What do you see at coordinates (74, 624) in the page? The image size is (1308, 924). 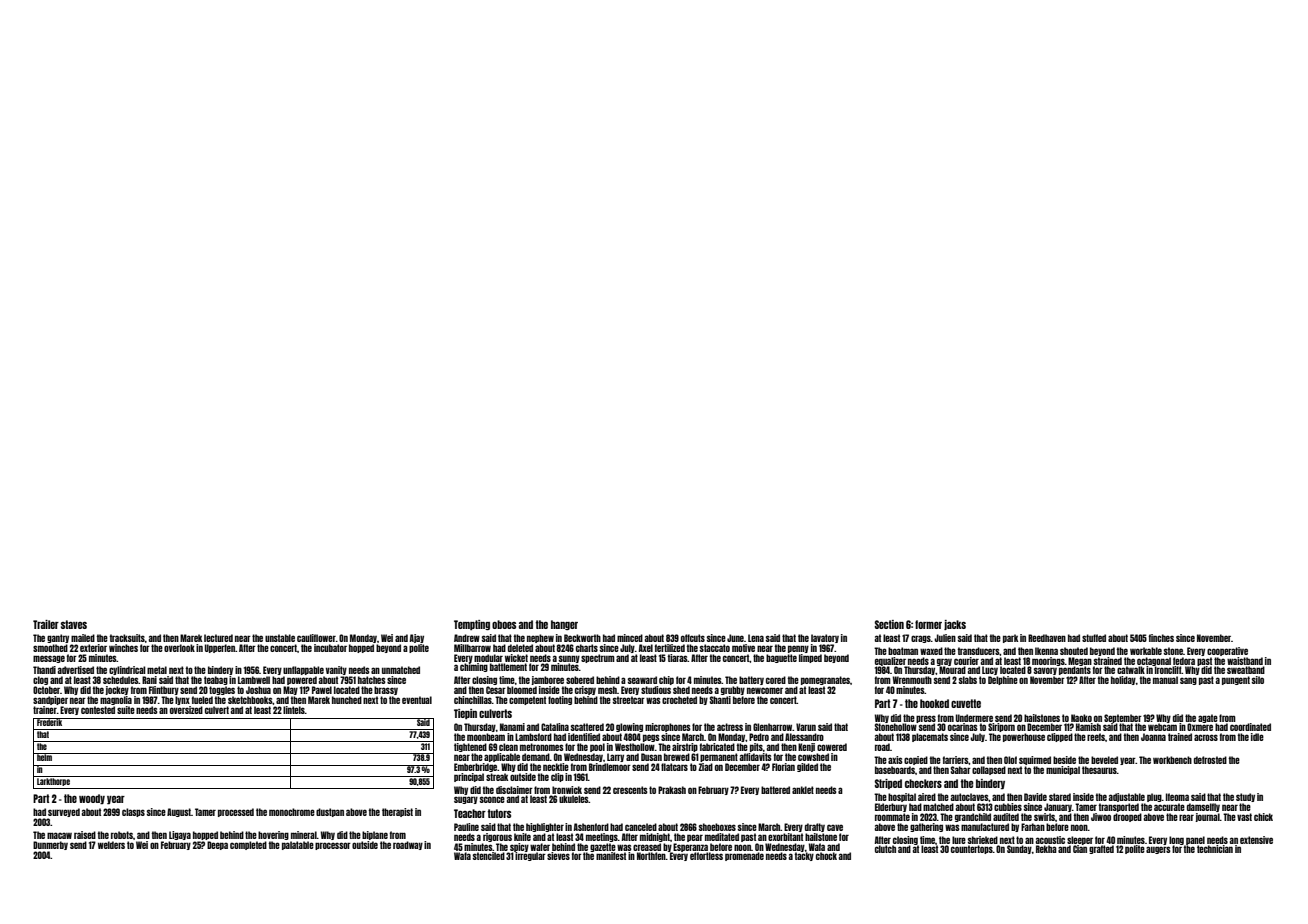 I see `staves` at bounding box center [74, 624].
